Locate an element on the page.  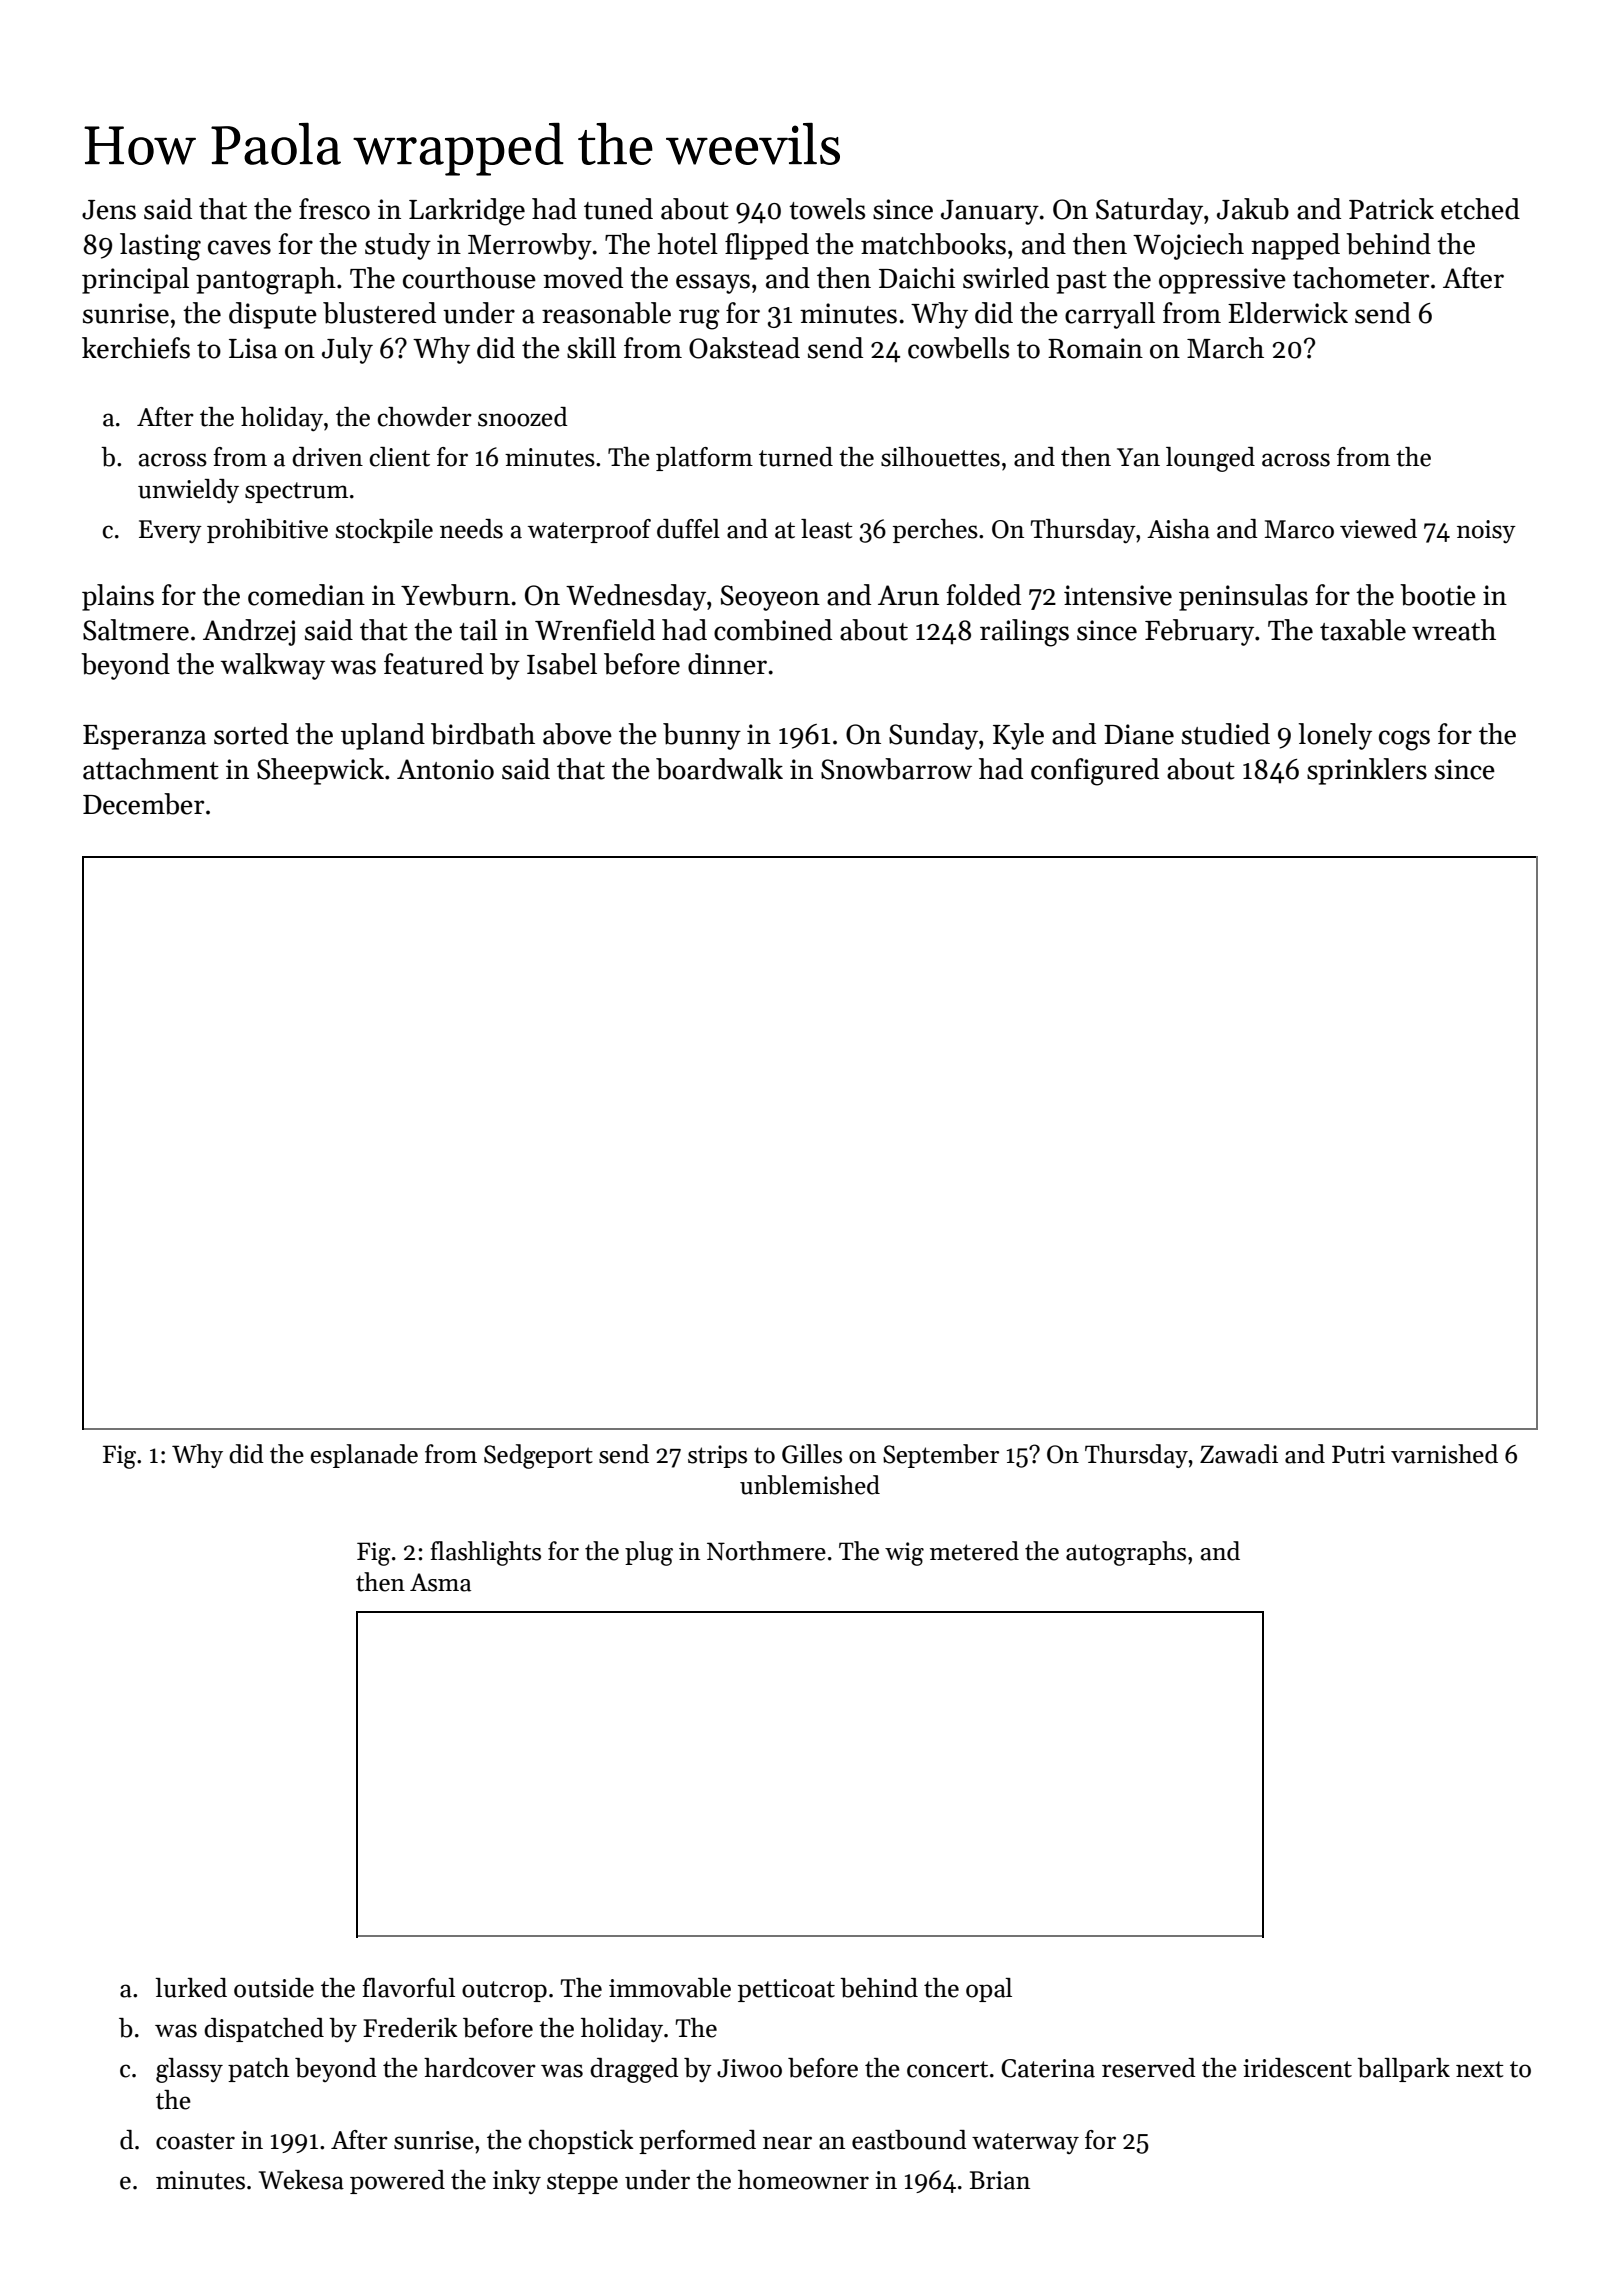
Zawadi is located at coordinates (1239, 1454).
